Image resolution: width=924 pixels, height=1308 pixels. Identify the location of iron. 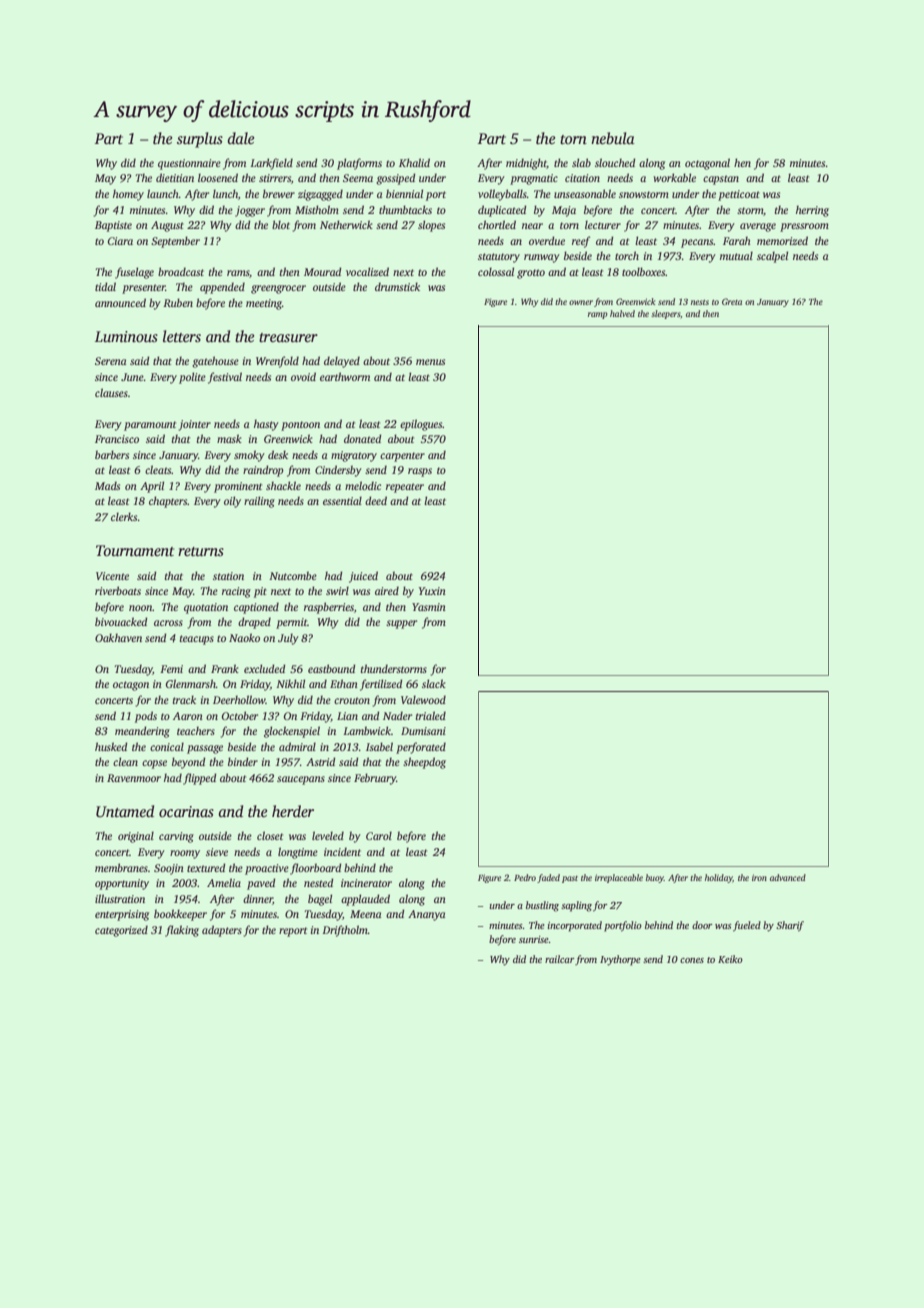
(759, 877).
